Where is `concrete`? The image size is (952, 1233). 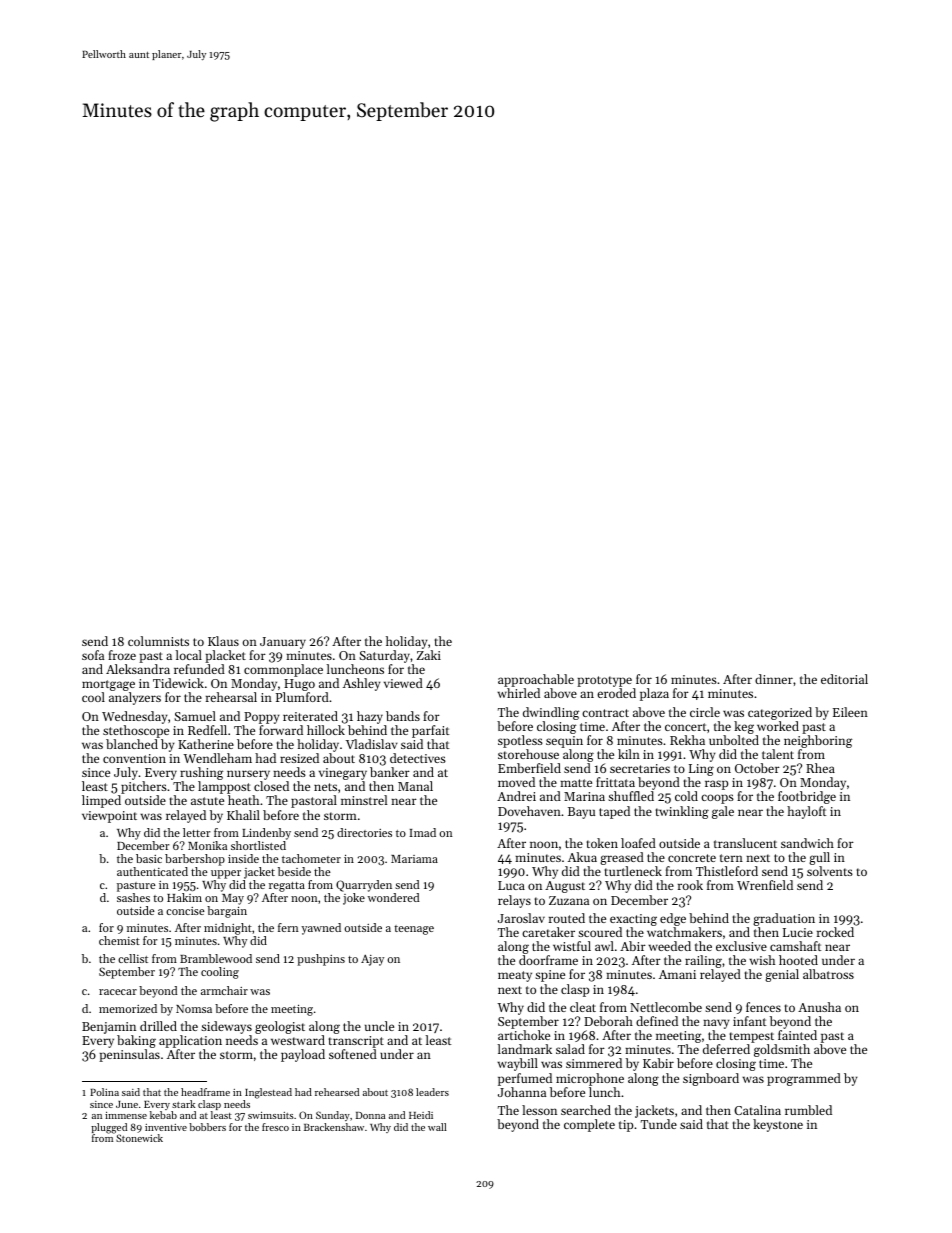
concrete is located at coordinates (692, 858).
